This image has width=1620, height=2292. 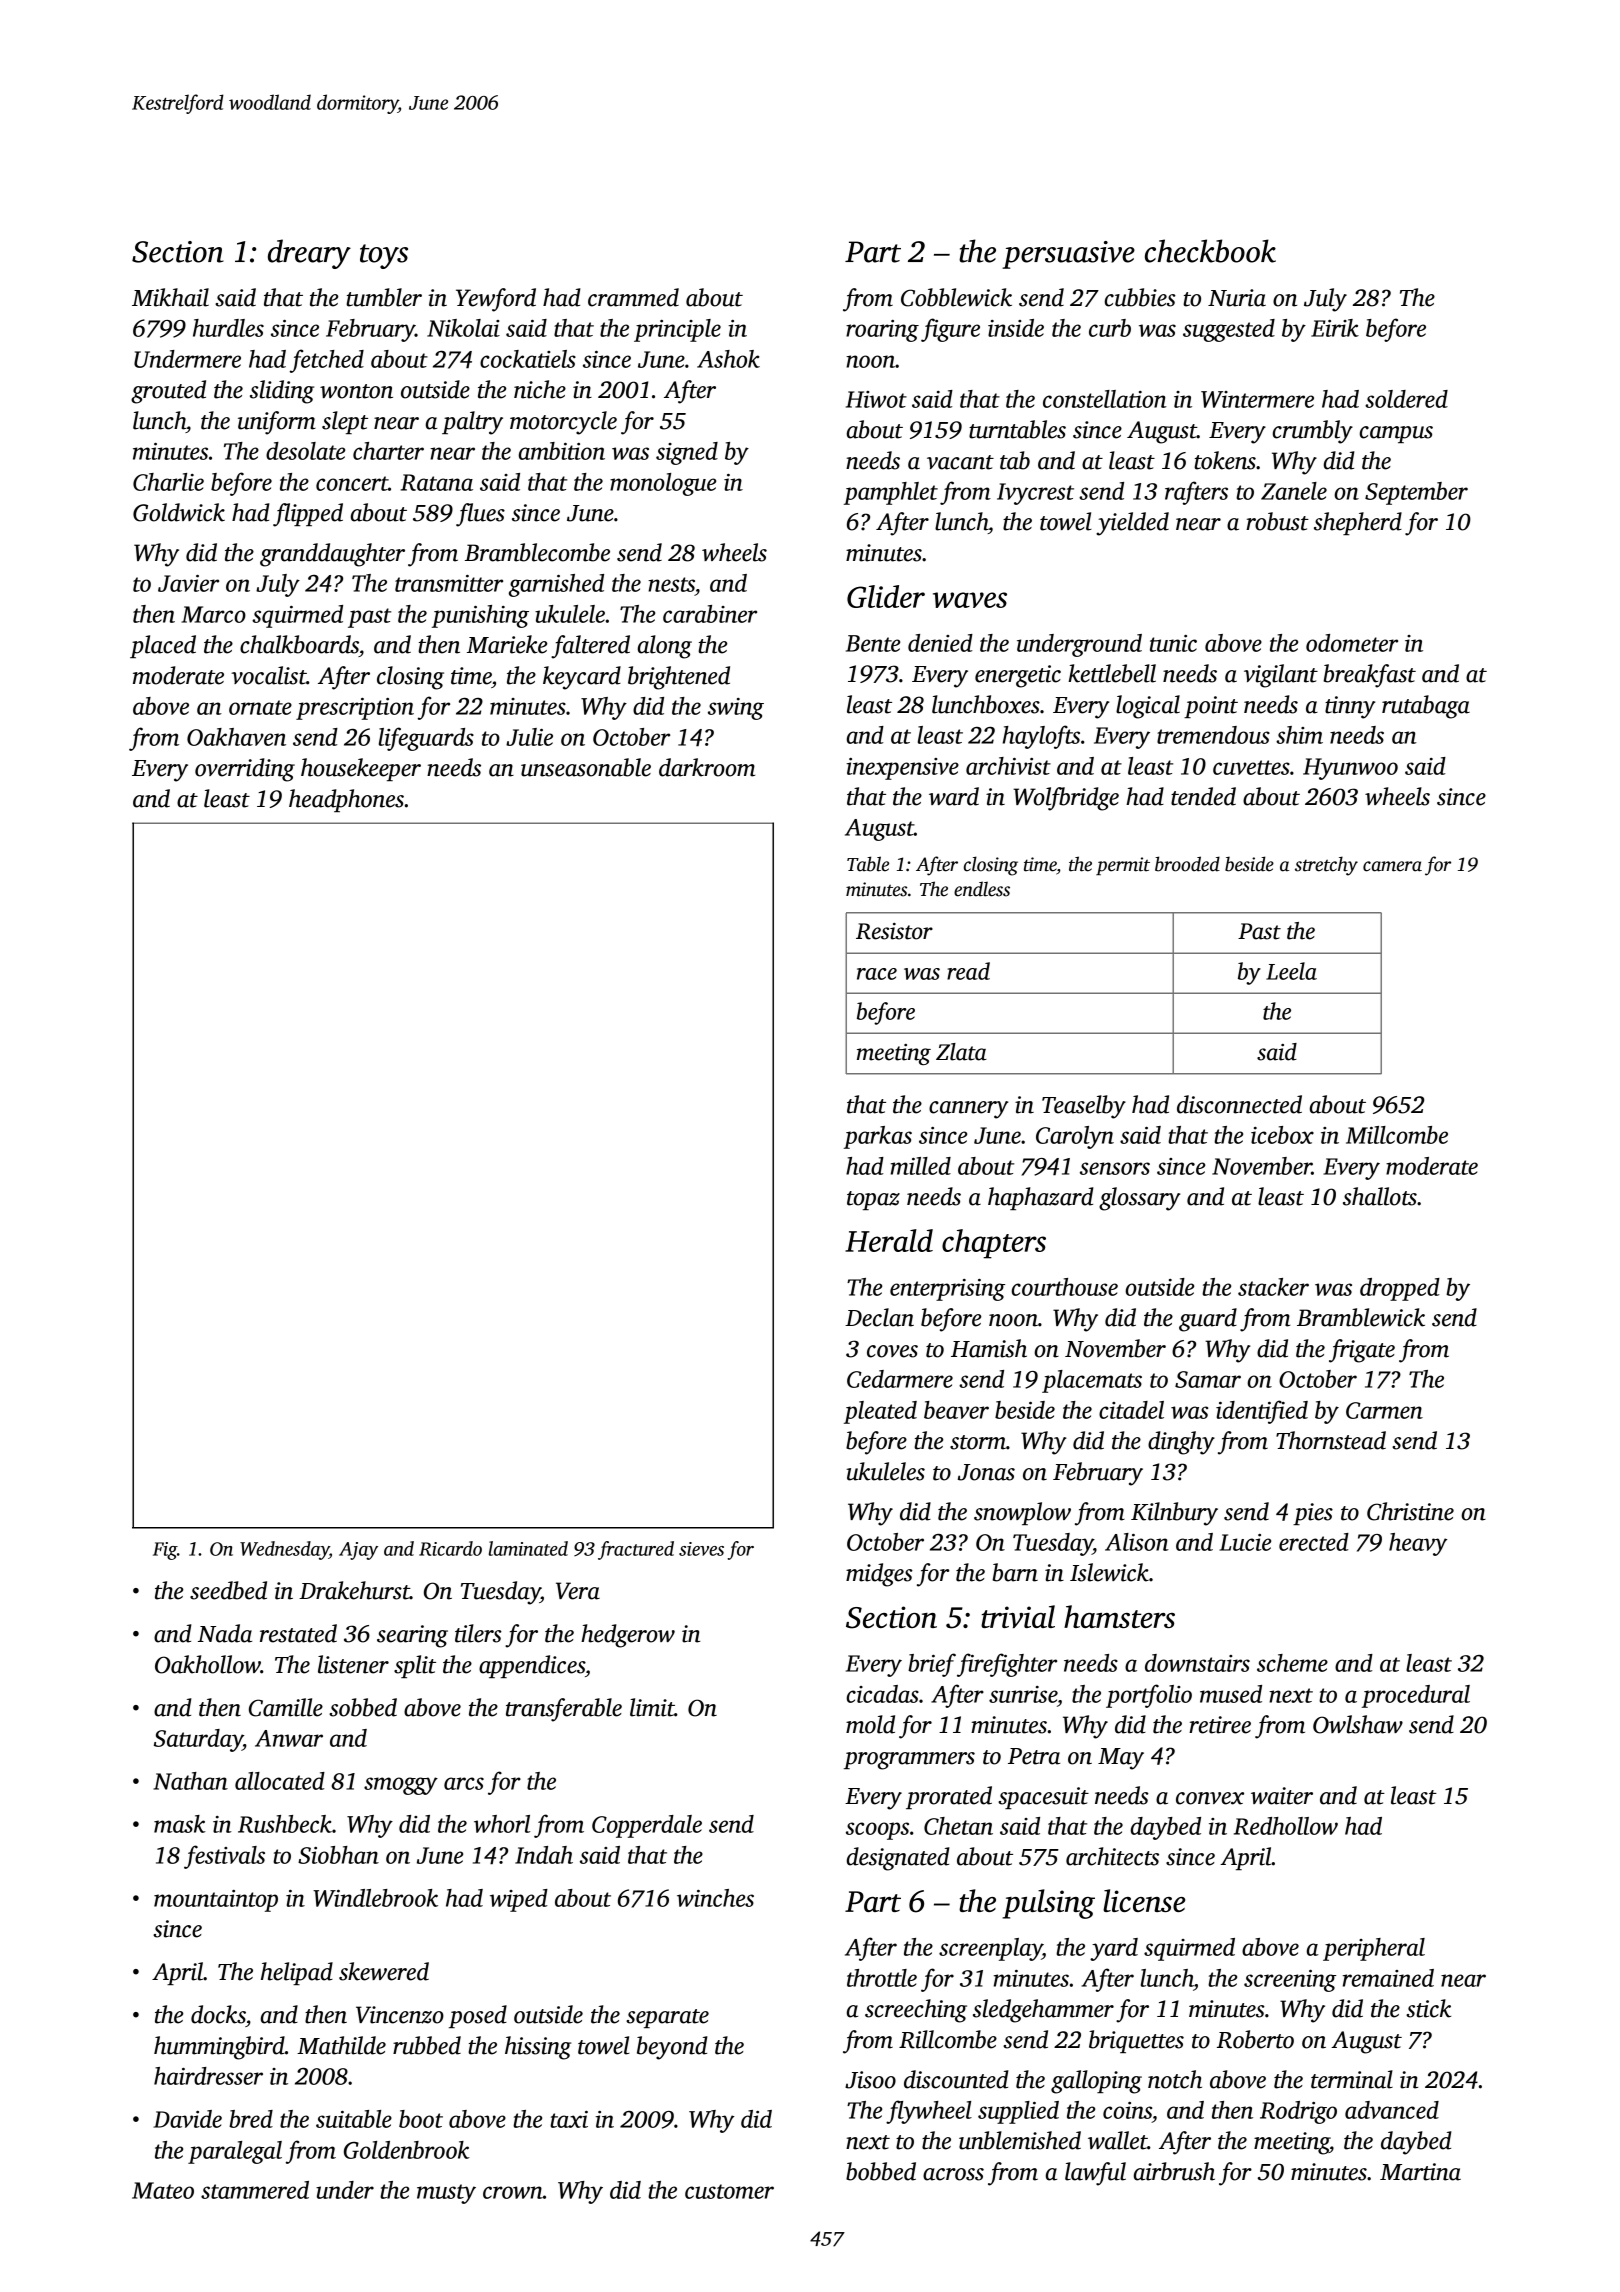 What do you see at coordinates (1210, 251) in the image?
I see `checkbook` at bounding box center [1210, 251].
